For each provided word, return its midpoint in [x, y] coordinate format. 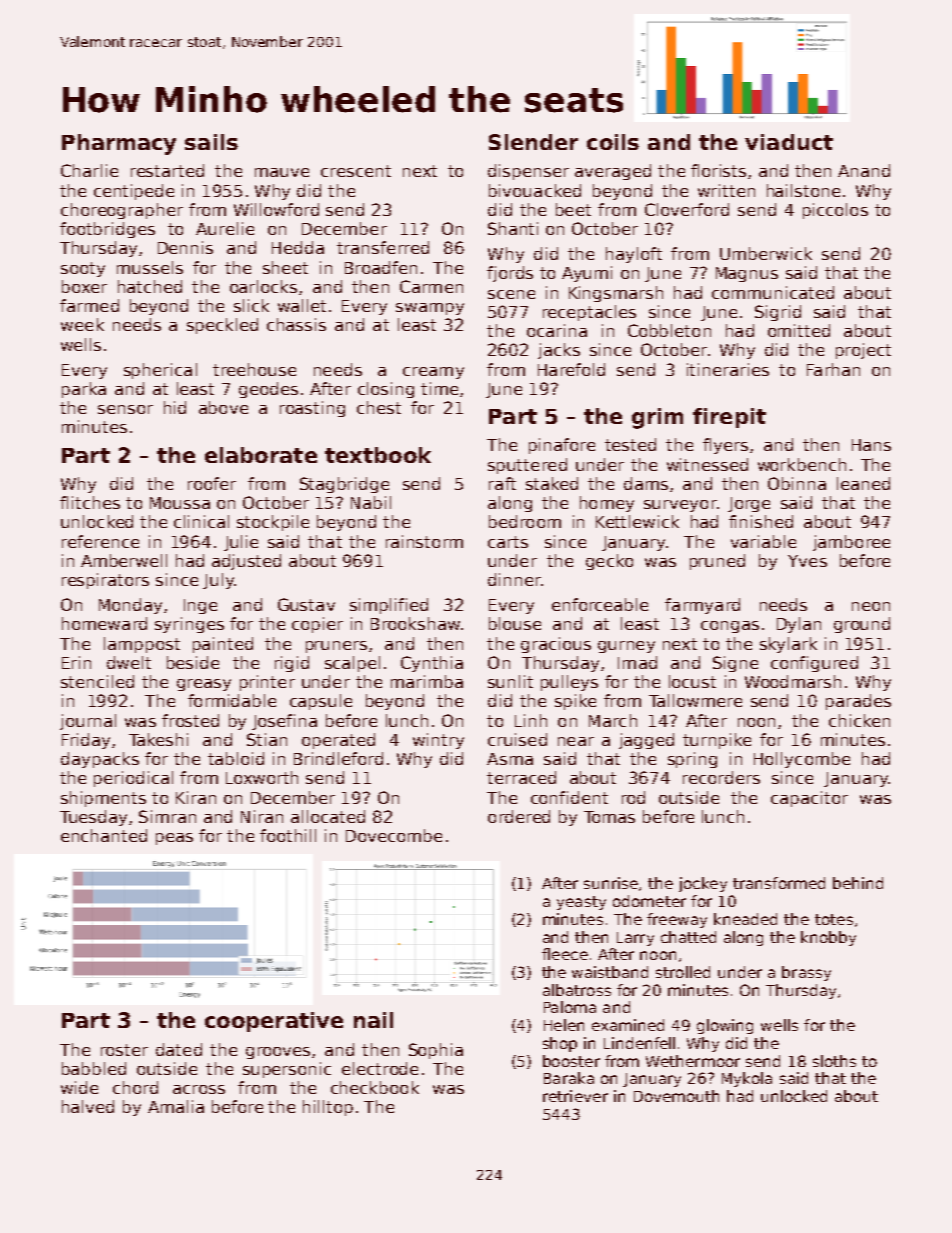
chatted [688, 937]
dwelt [129, 662]
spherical [160, 371]
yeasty [581, 903]
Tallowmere [695, 700]
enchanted [104, 835]
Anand [864, 170]
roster [124, 1050]
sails [211, 142]
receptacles [589, 313]
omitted [799, 330]
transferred [383, 247]
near [576, 741]
